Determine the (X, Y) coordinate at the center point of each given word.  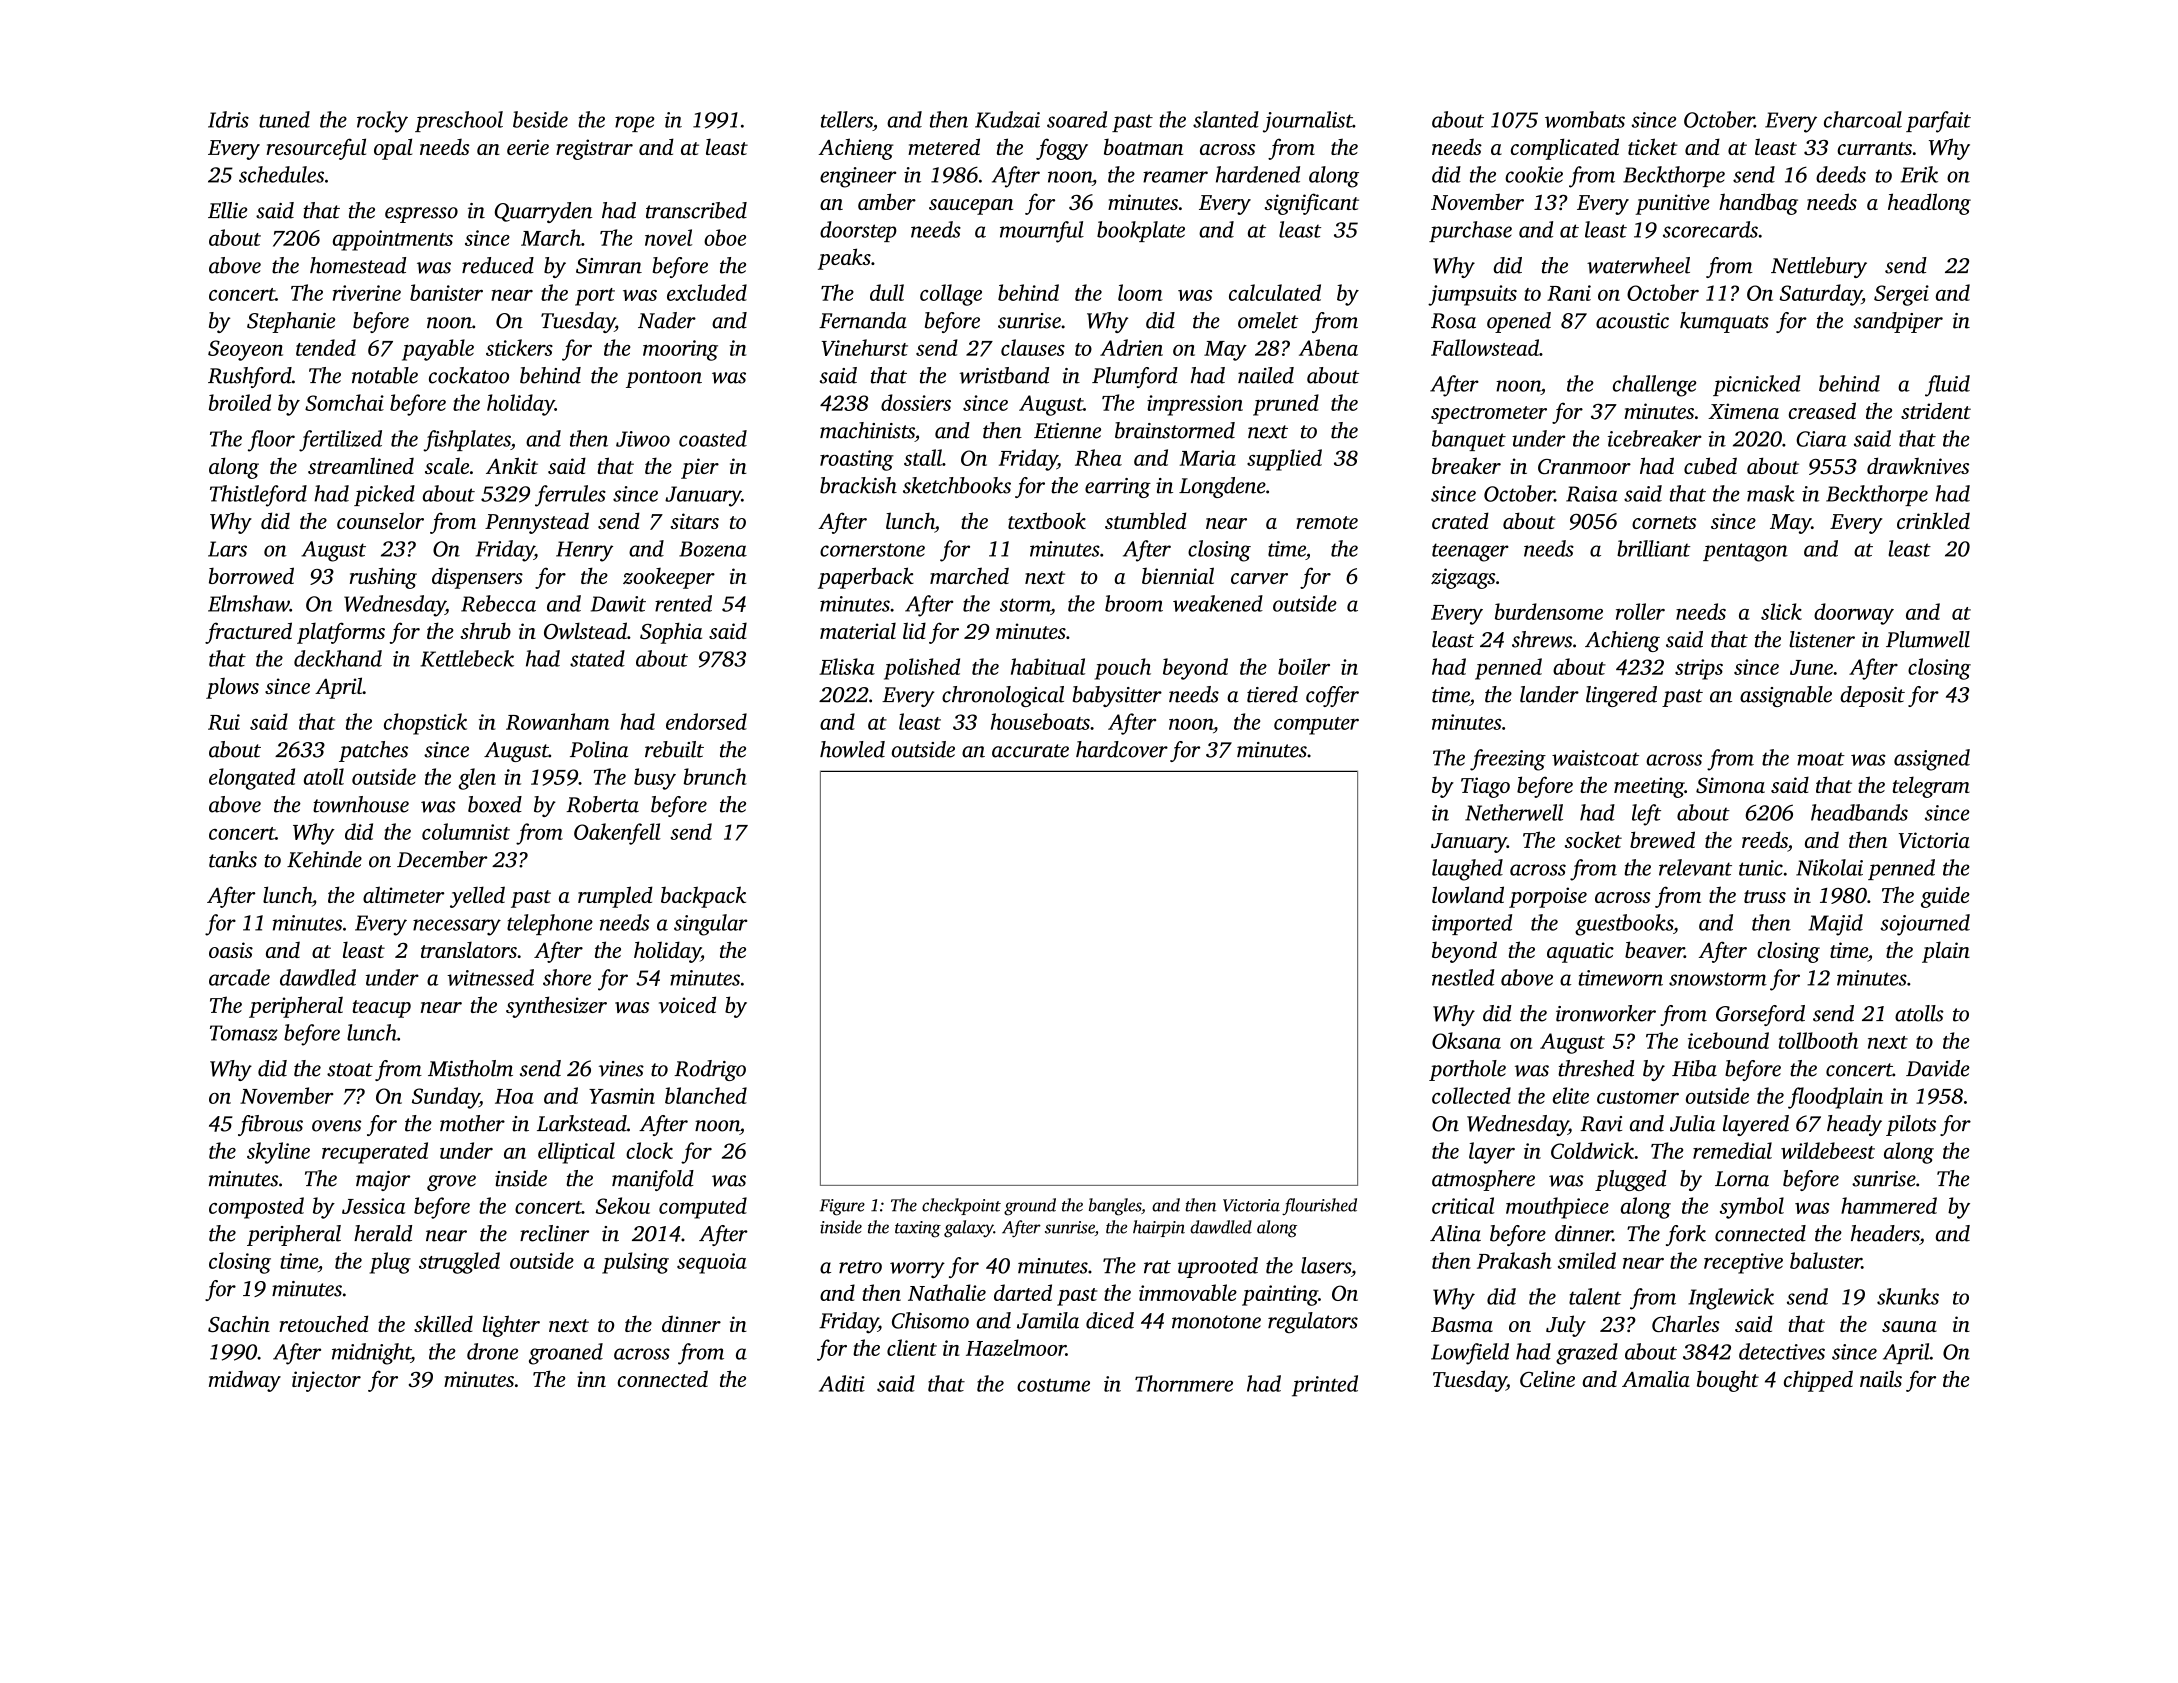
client (912, 1347)
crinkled (1933, 520)
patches (373, 751)
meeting (1649, 787)
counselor (380, 521)
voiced (687, 1004)
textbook (1047, 520)
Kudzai (1007, 119)
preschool (459, 121)
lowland (1468, 894)
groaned (566, 1354)
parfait (1938, 122)
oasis (231, 950)
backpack (703, 897)
